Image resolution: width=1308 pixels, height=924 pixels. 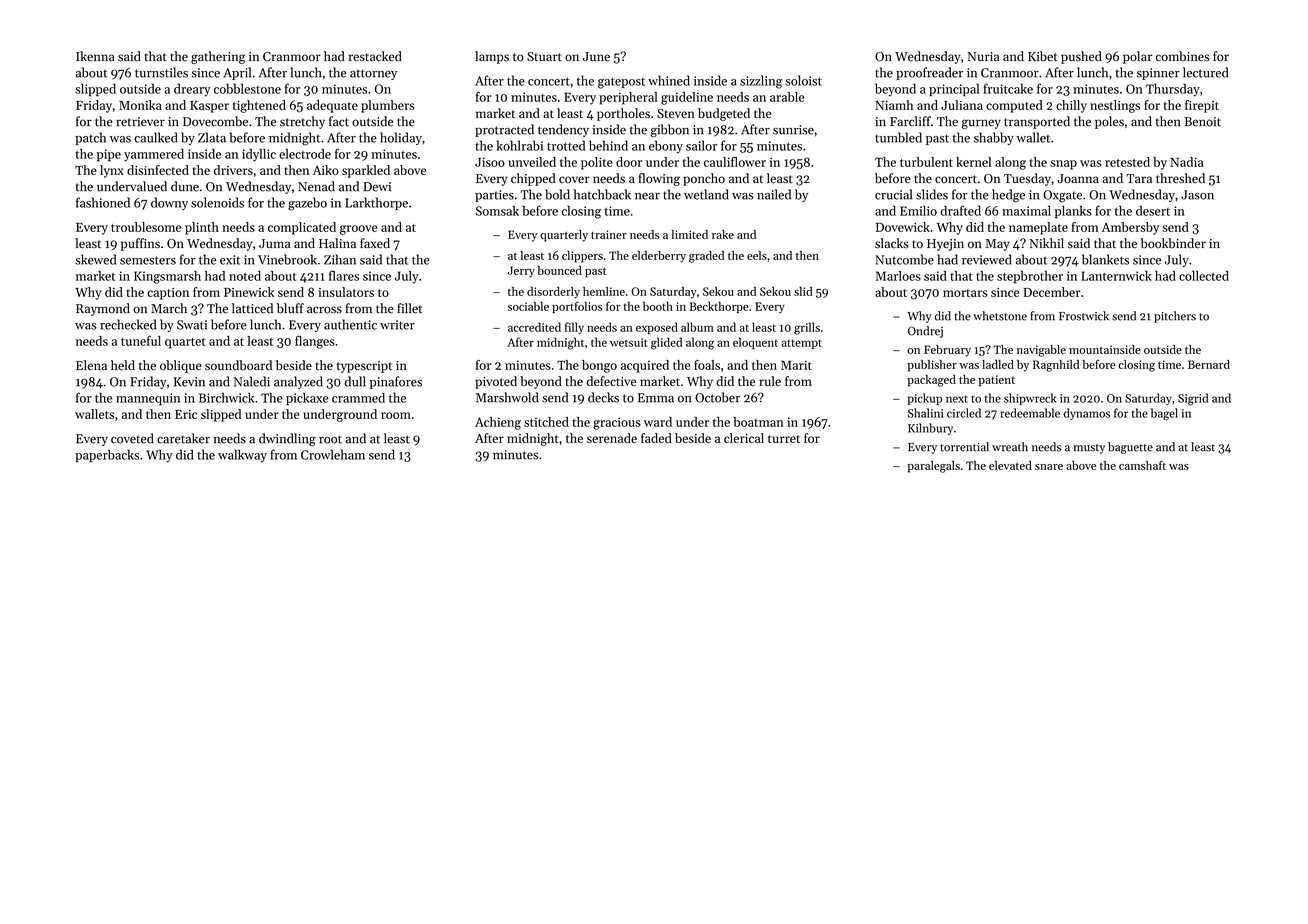 I want to click on stitched, so click(x=546, y=422).
